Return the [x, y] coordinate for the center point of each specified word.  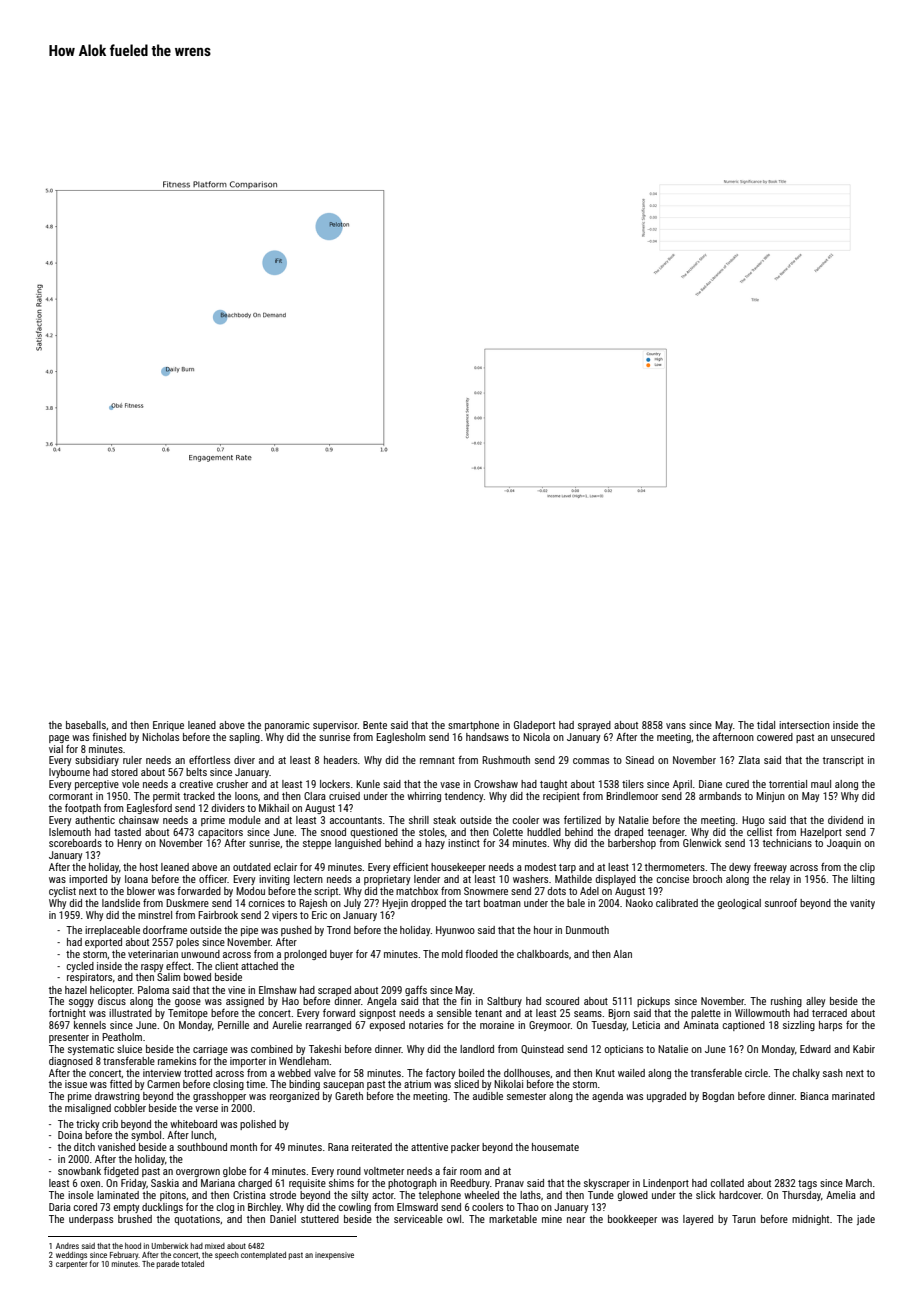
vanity [862, 904]
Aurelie [287, 1025]
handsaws [487, 737]
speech [227, 1256]
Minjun [770, 797]
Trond [339, 930]
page [59, 739]
